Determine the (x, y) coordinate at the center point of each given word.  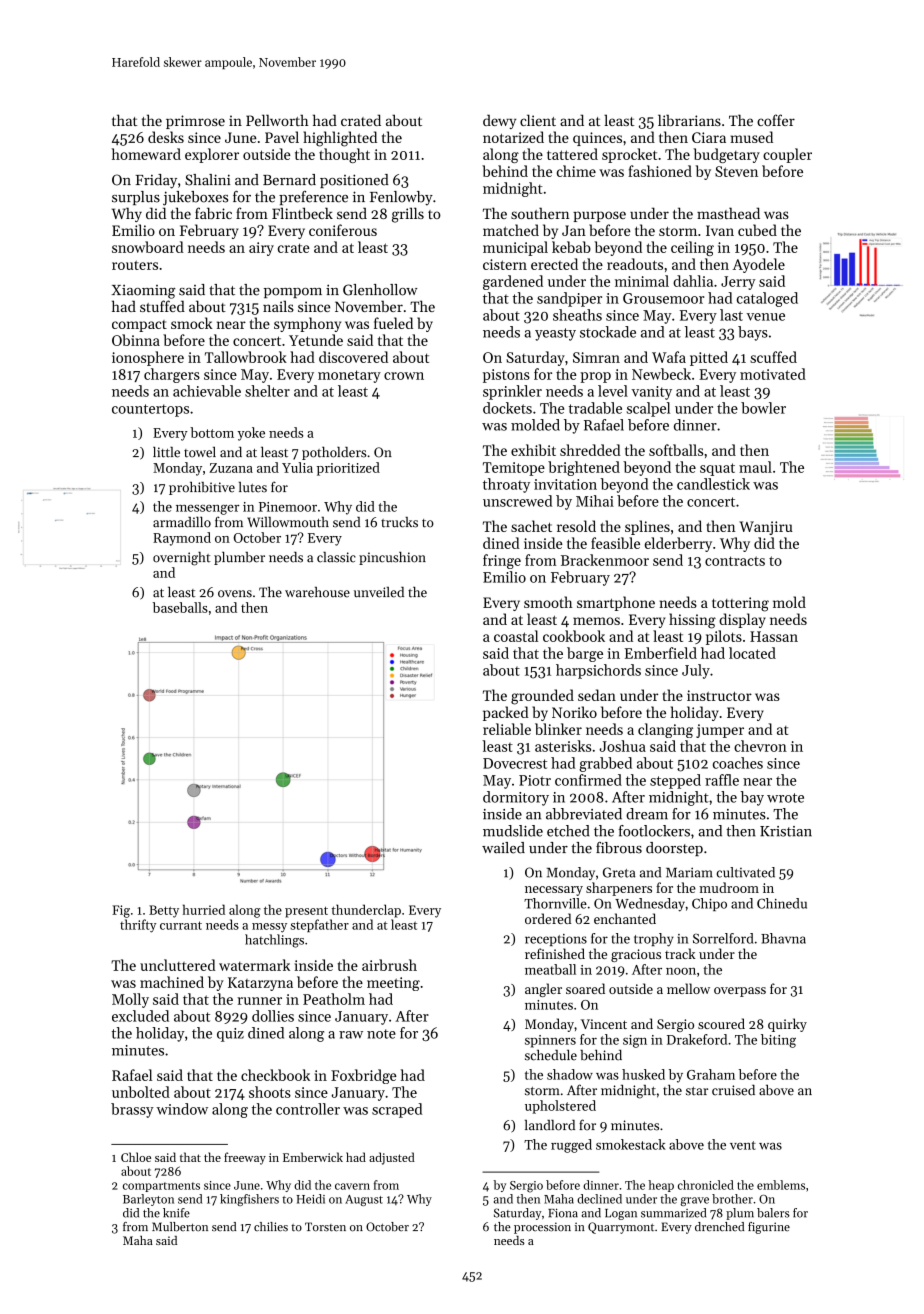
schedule (551, 1055)
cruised (733, 1090)
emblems (781, 1185)
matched (511, 230)
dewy (499, 121)
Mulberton (180, 1227)
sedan (597, 695)
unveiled (379, 592)
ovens (235, 594)
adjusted (392, 1158)
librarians (689, 120)
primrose (195, 122)
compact (139, 326)
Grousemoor (663, 298)
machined (172, 982)
